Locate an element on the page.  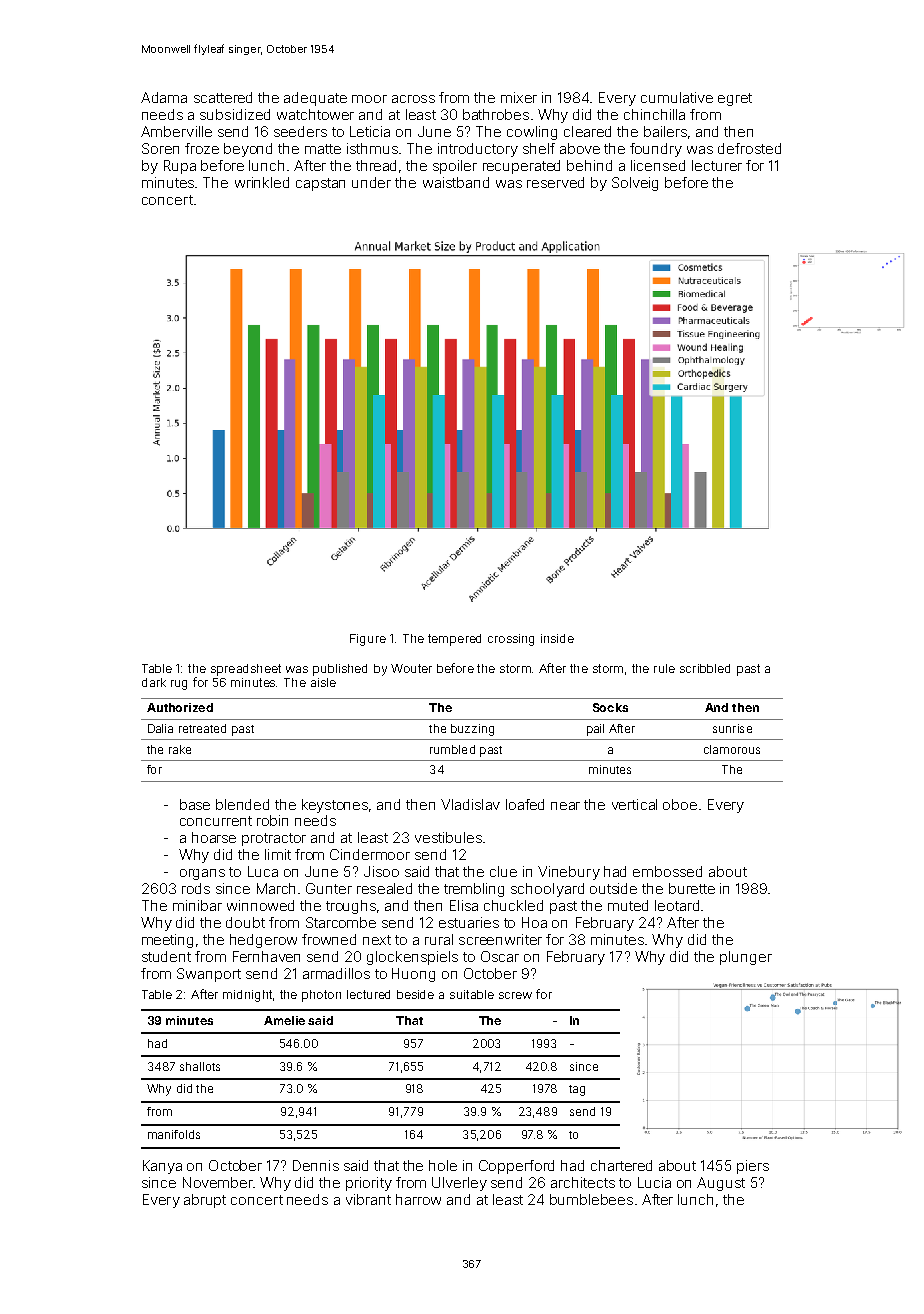
abrupt is located at coordinates (205, 1201).
